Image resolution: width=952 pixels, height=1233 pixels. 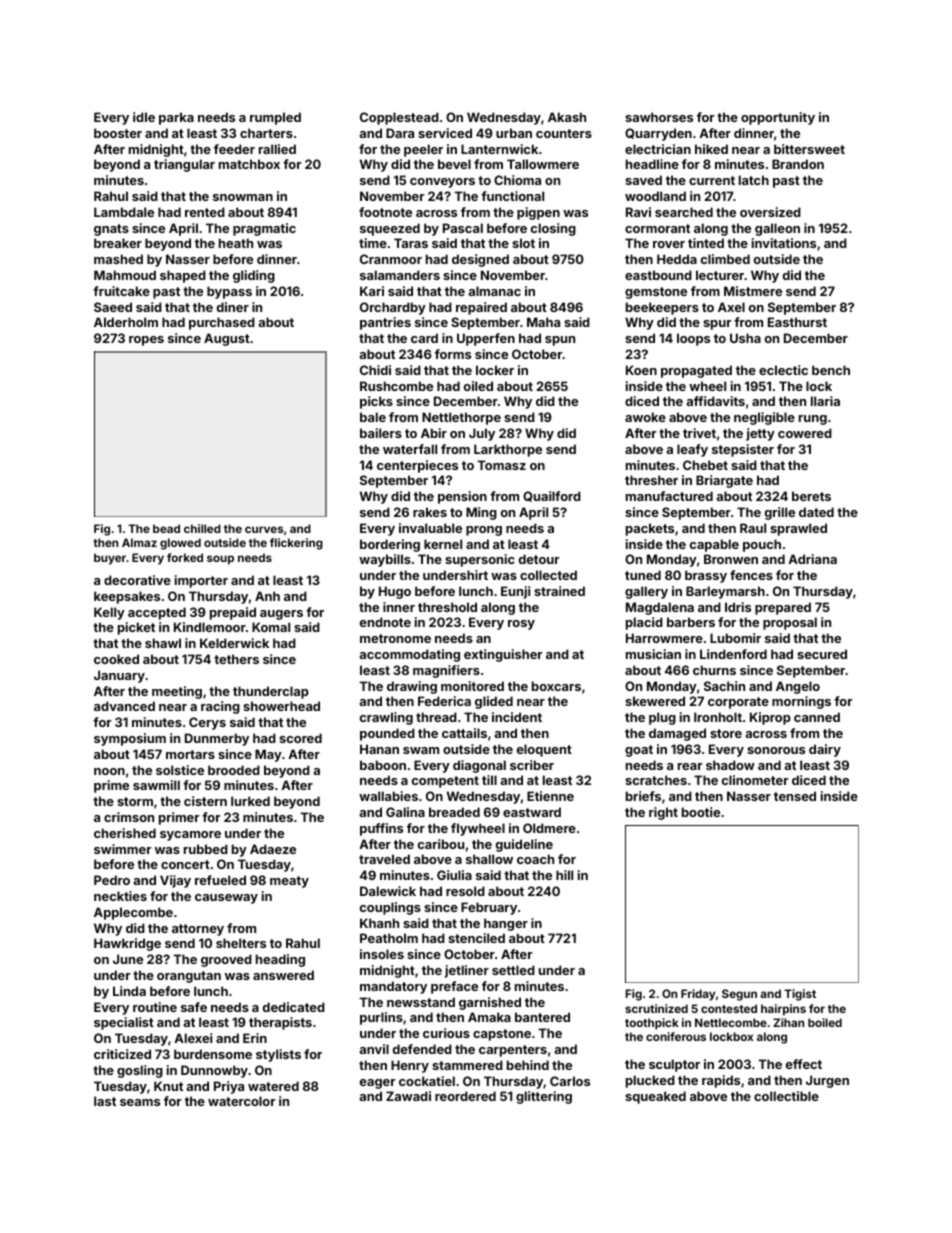 What do you see at coordinates (567, 117) in the screenshot?
I see `Akash` at bounding box center [567, 117].
